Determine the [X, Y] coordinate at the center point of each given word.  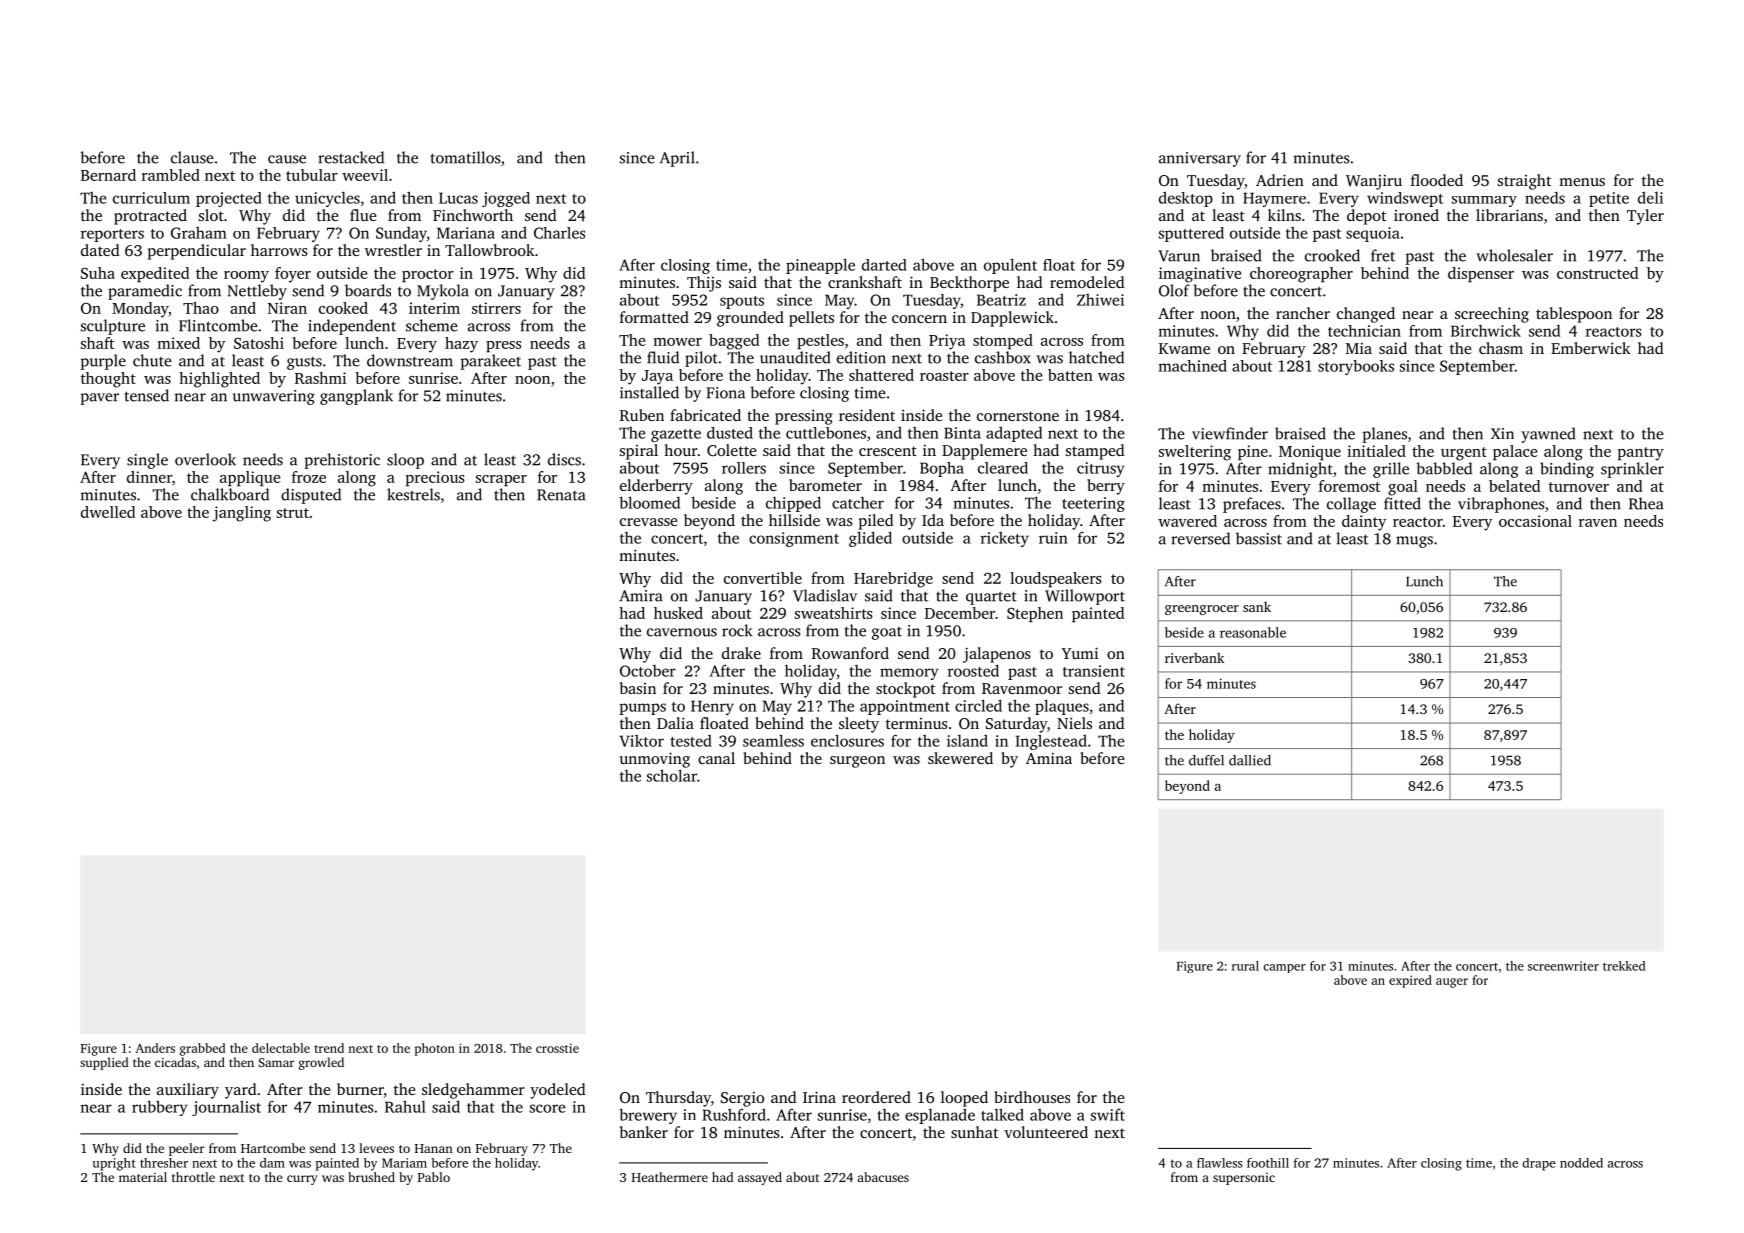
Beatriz [1001, 300]
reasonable [1253, 632]
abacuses [883, 1177]
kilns [1284, 215]
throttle [193, 1177]
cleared [1003, 468]
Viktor [641, 741]
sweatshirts [834, 613]
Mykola [443, 292]
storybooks [1356, 367]
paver [99, 399]
